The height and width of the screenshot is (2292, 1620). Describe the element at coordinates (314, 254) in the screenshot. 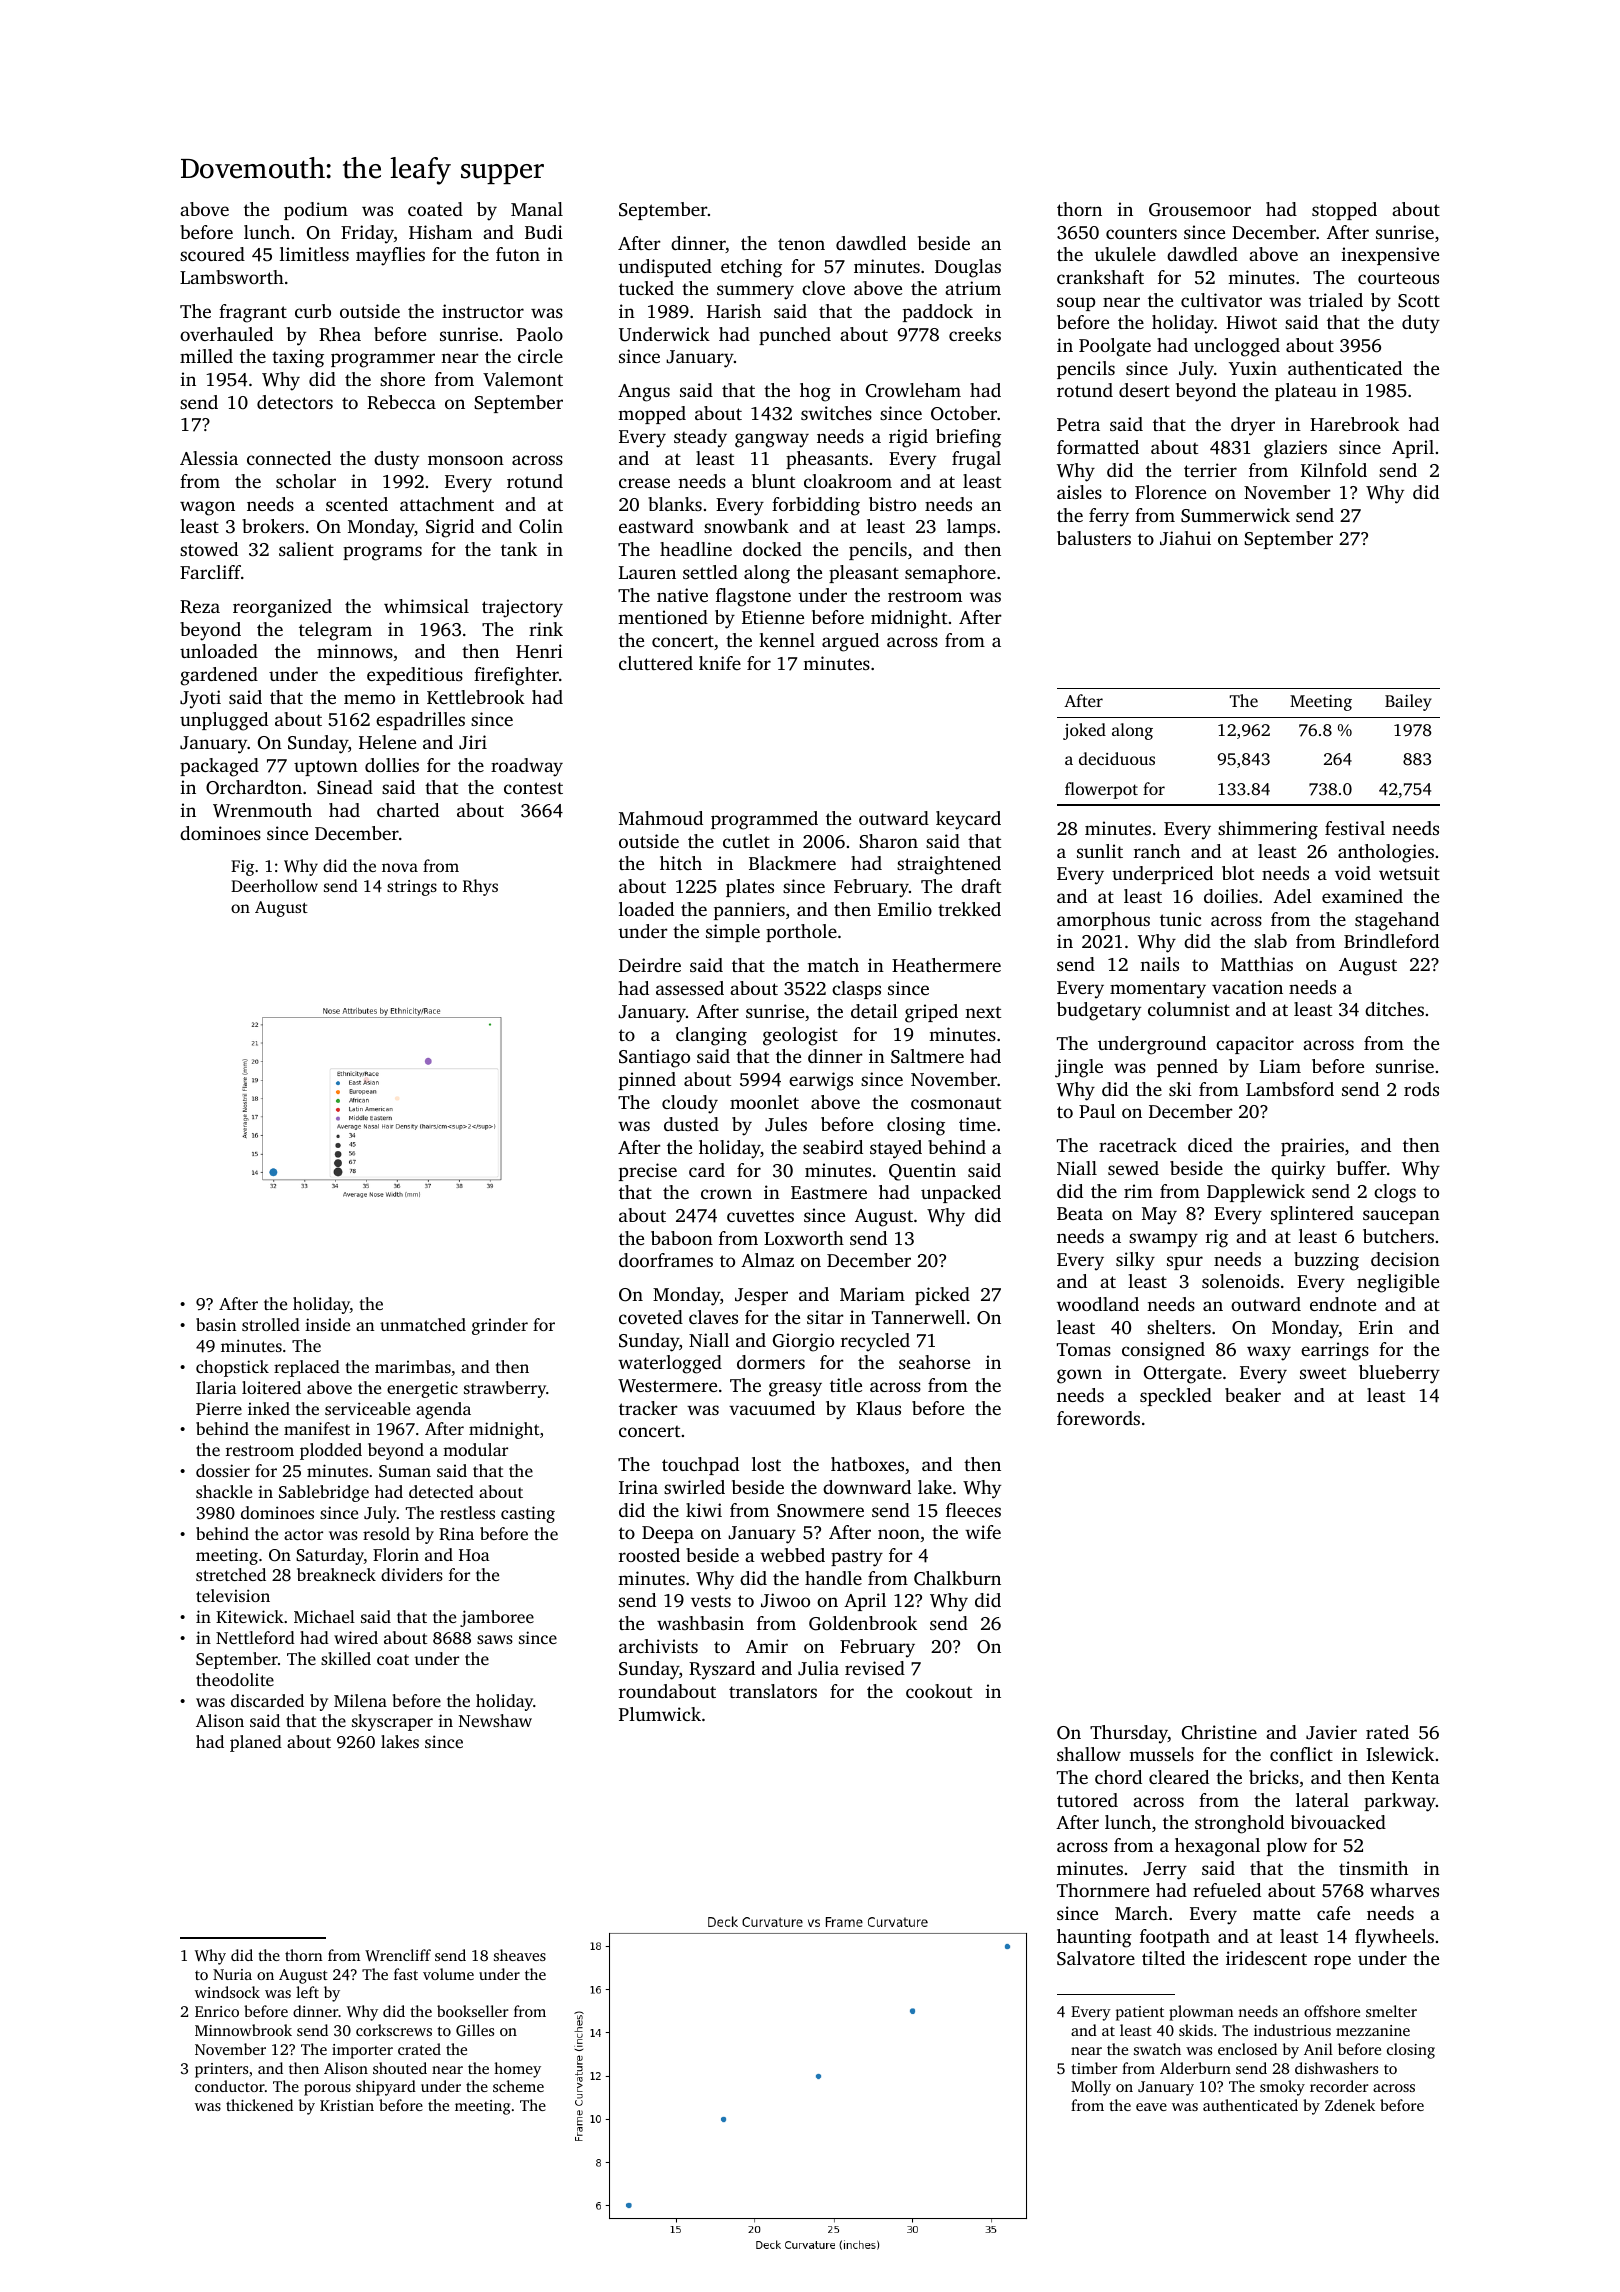

I see `limitless` at that location.
